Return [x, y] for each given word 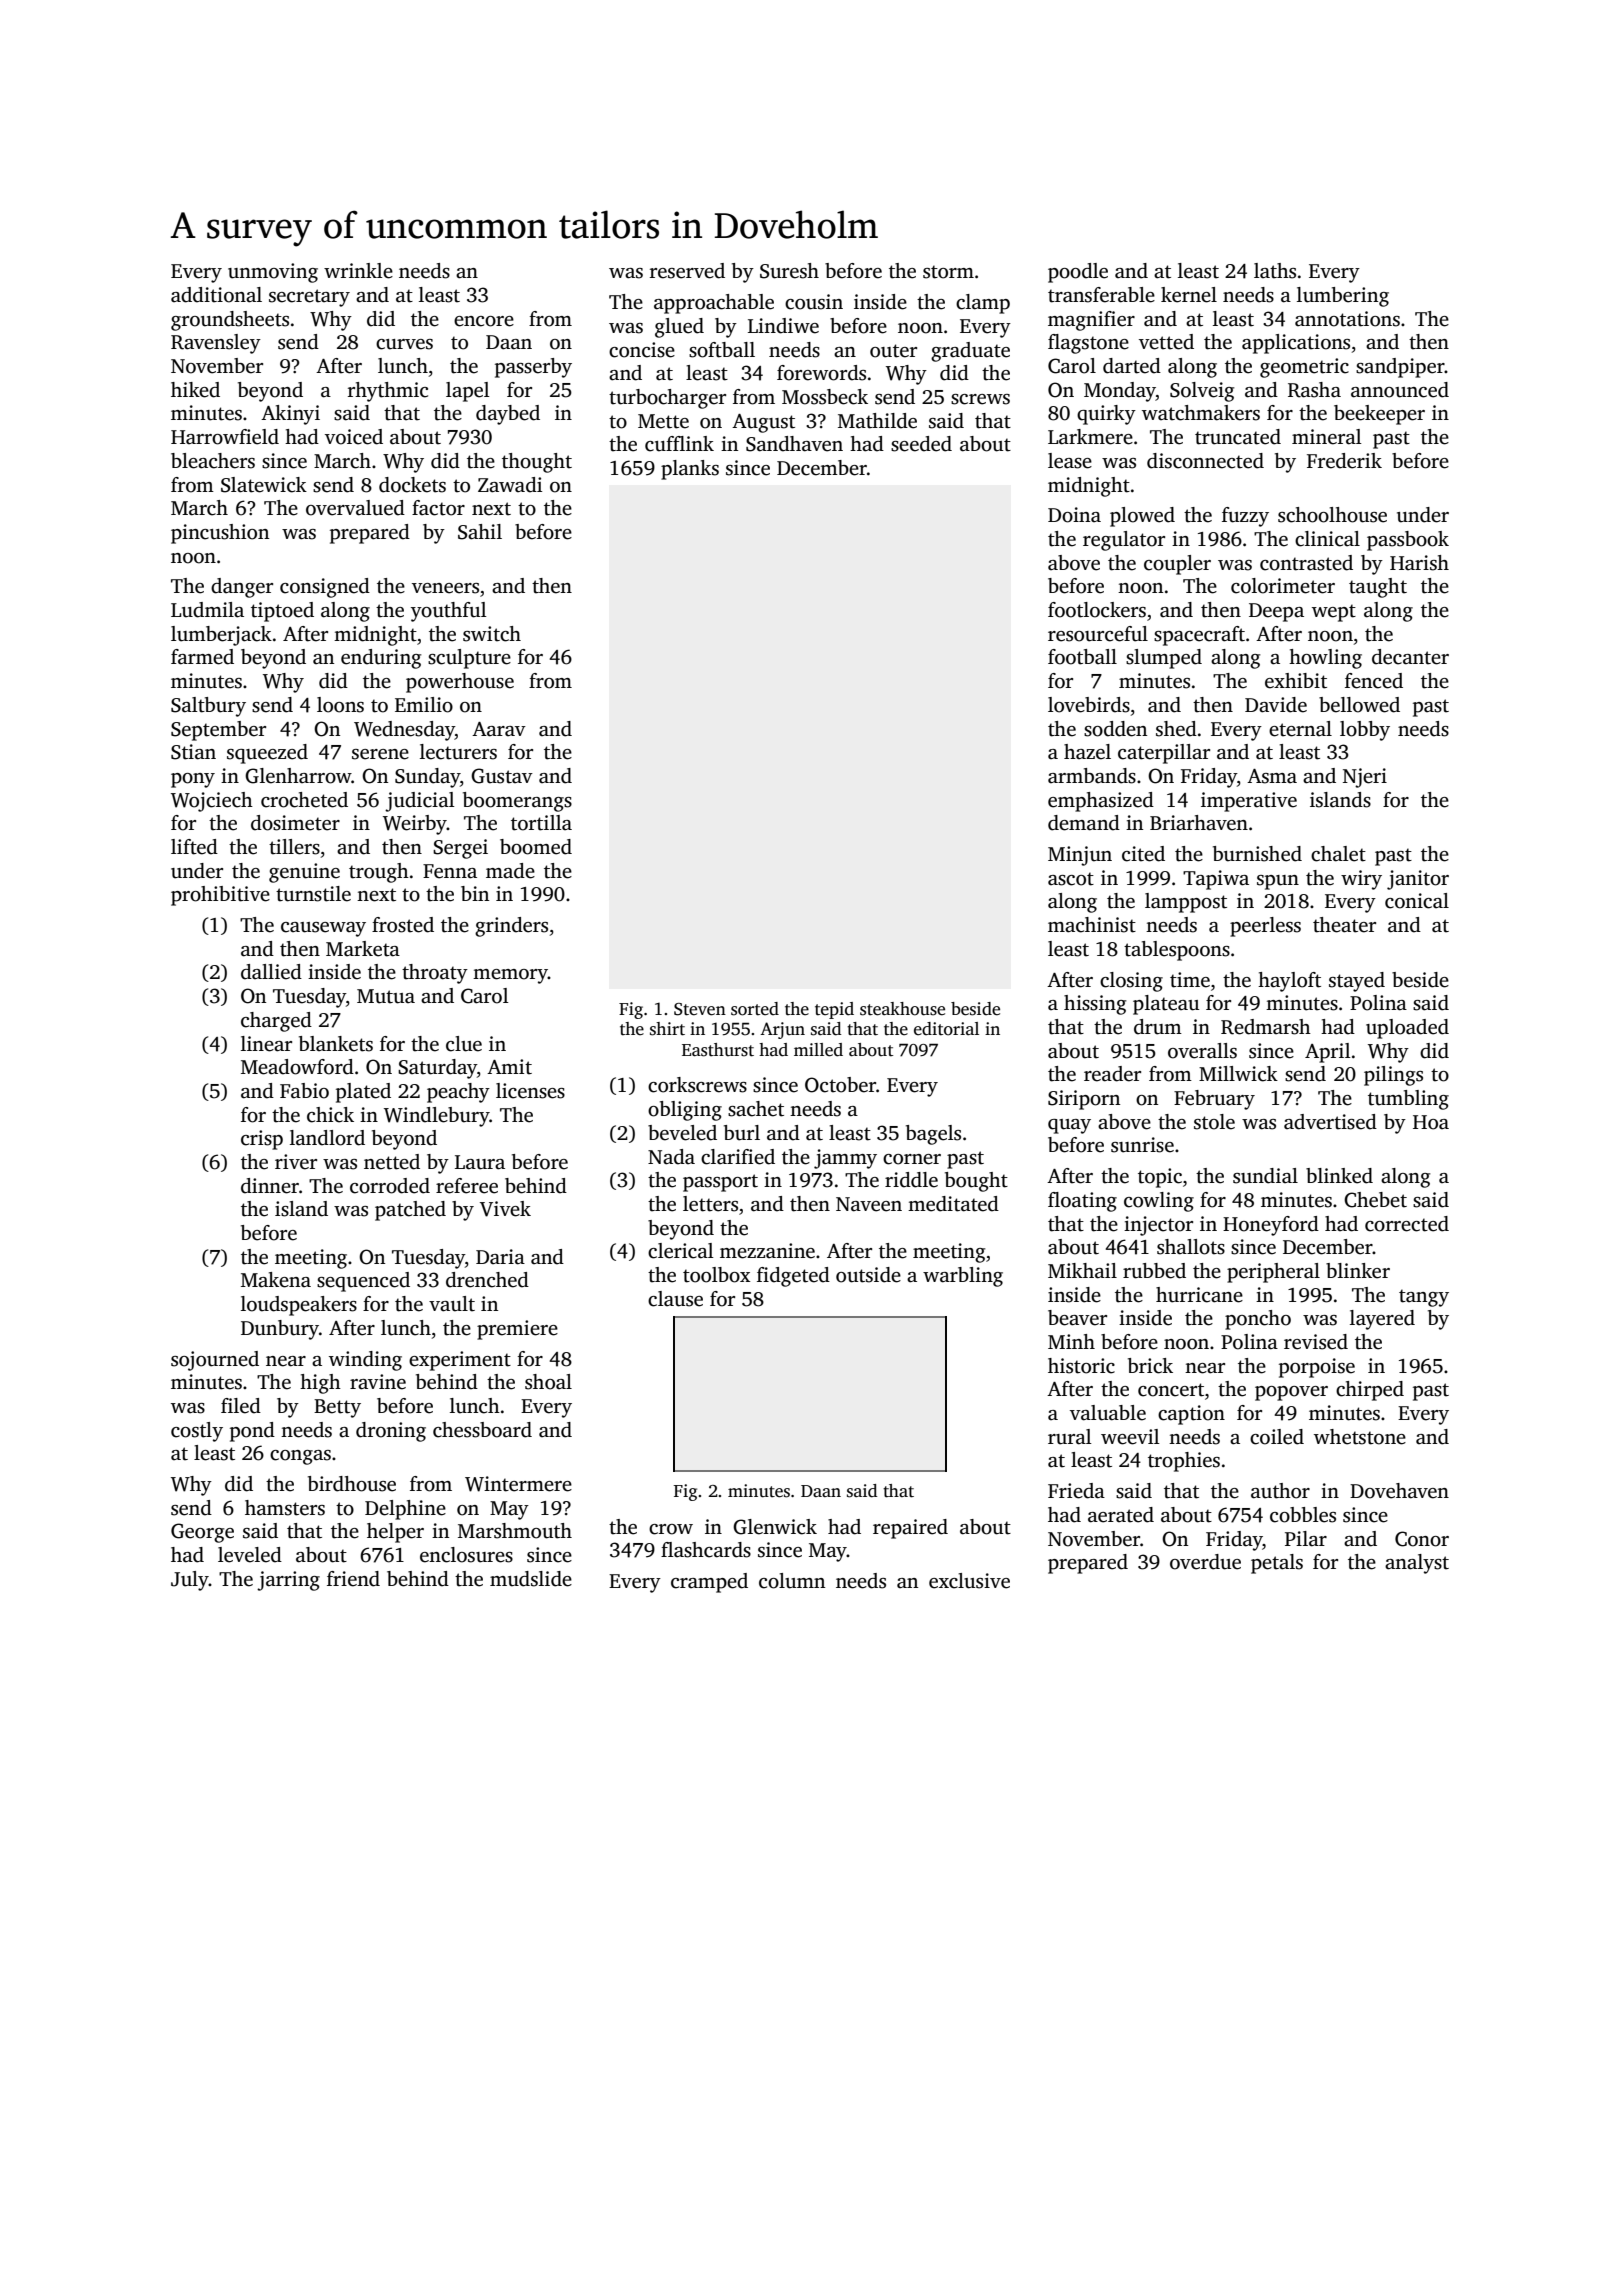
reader [1112, 1074]
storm [948, 272]
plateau [1166, 1005]
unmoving [273, 273]
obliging [685, 1111]
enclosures [466, 1555]
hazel [1087, 752]
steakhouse [902, 1009]
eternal [1300, 729]
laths [1275, 271]
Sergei [460, 849]
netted [392, 1162]
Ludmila [207, 610]
